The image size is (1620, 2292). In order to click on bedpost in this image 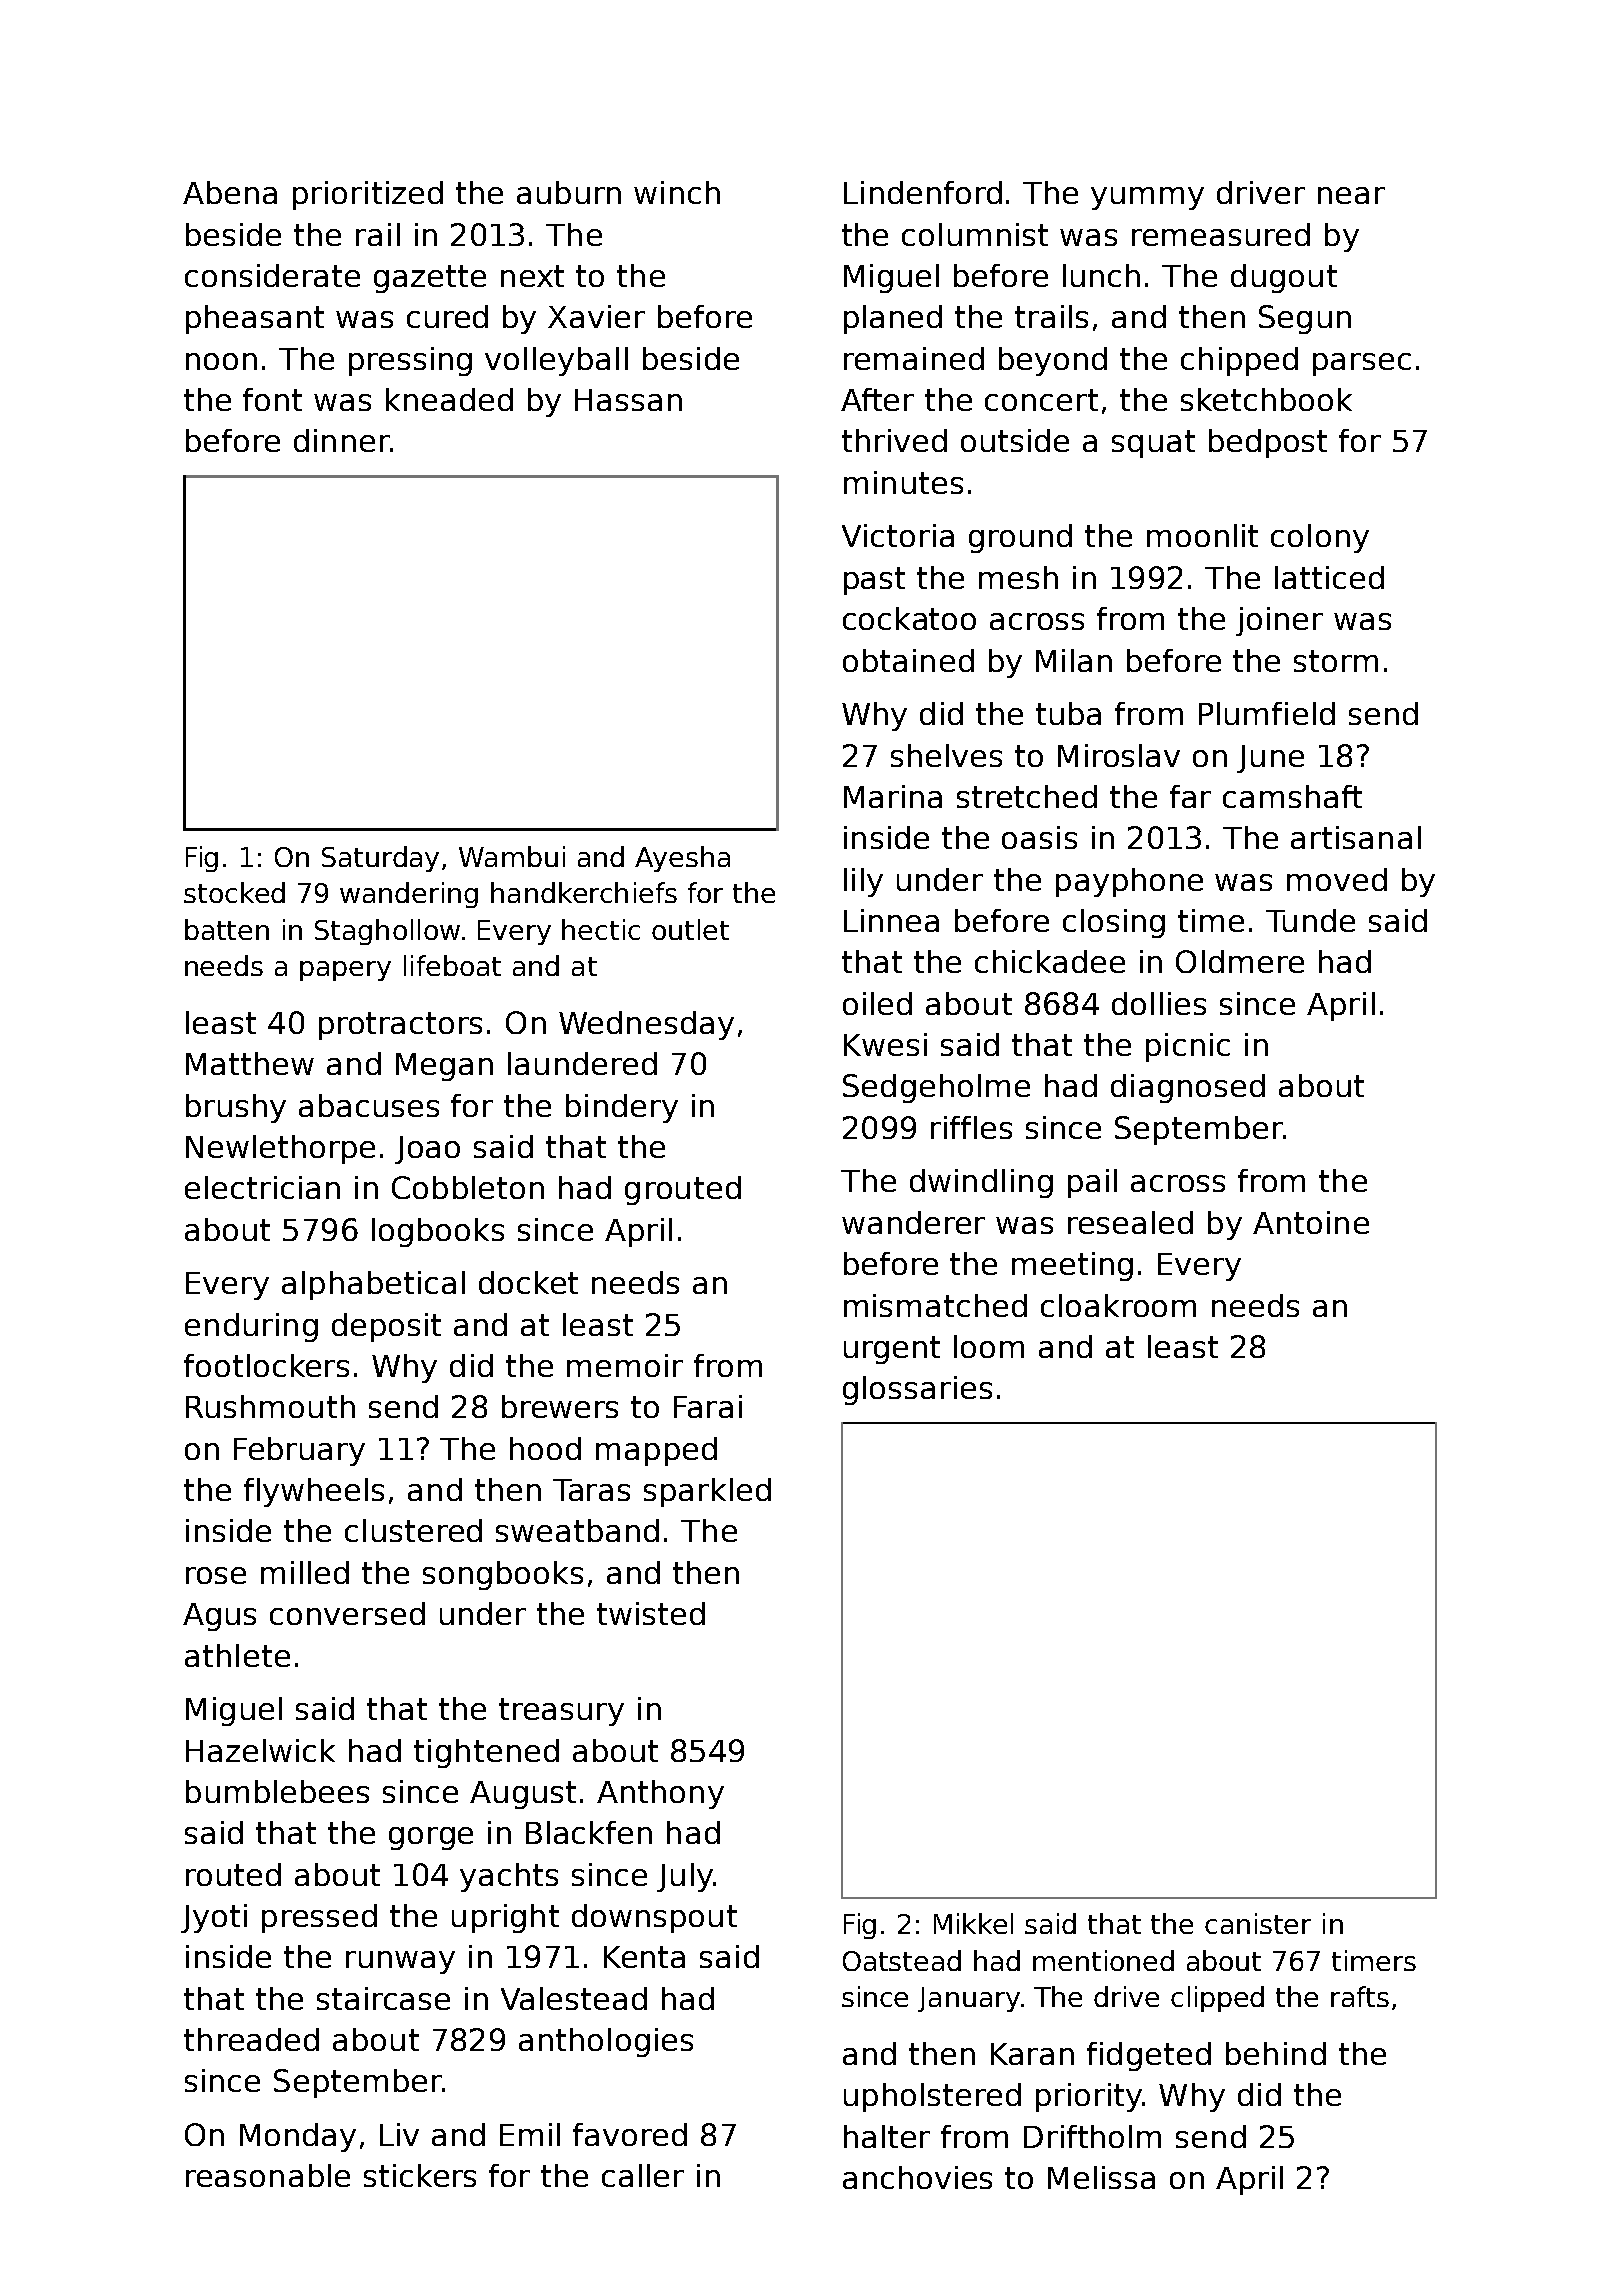, I will do `click(1268, 443)`.
